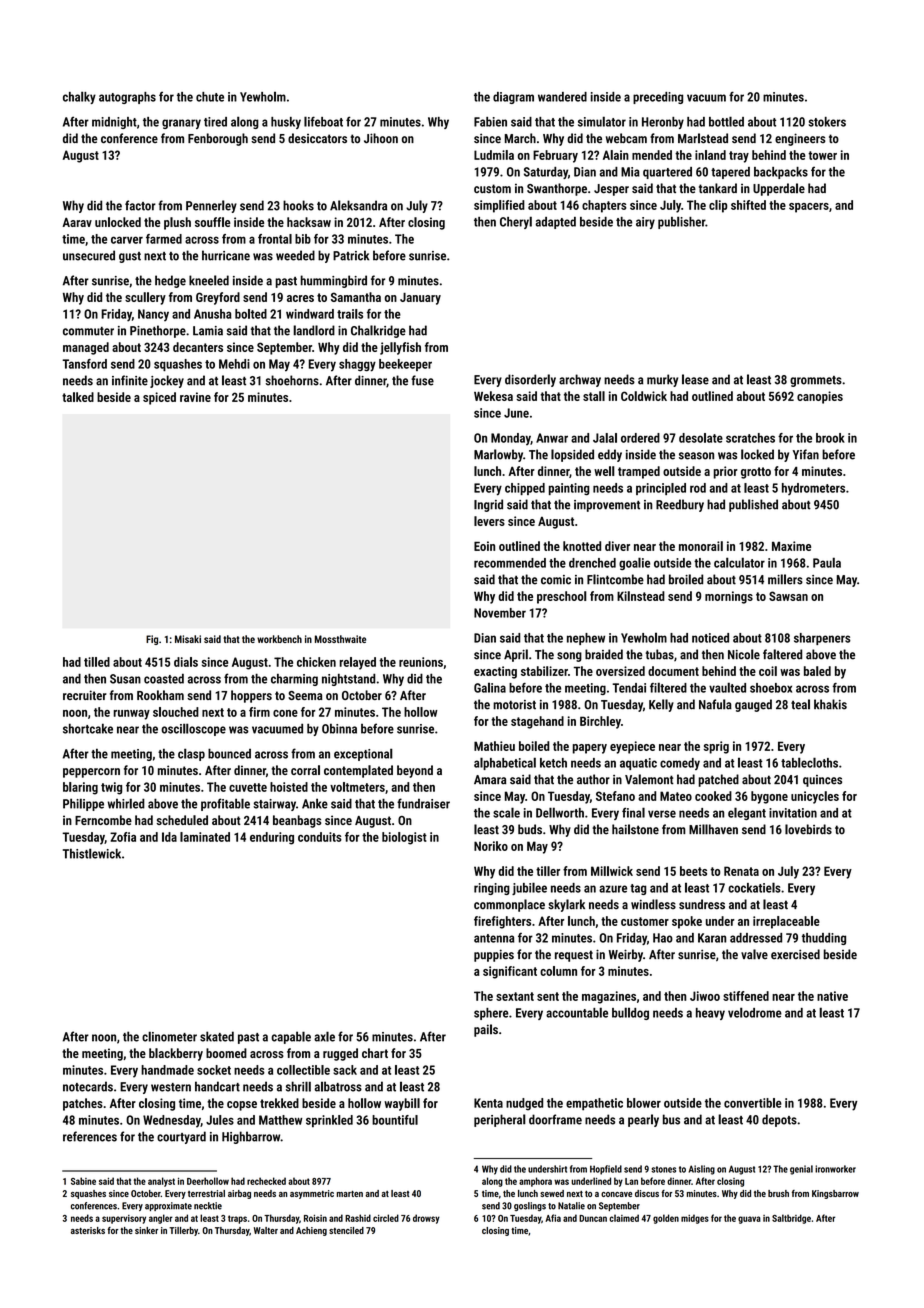 This document has height=1308, width=924. What do you see at coordinates (562, 97) in the document?
I see `wandered` at bounding box center [562, 97].
